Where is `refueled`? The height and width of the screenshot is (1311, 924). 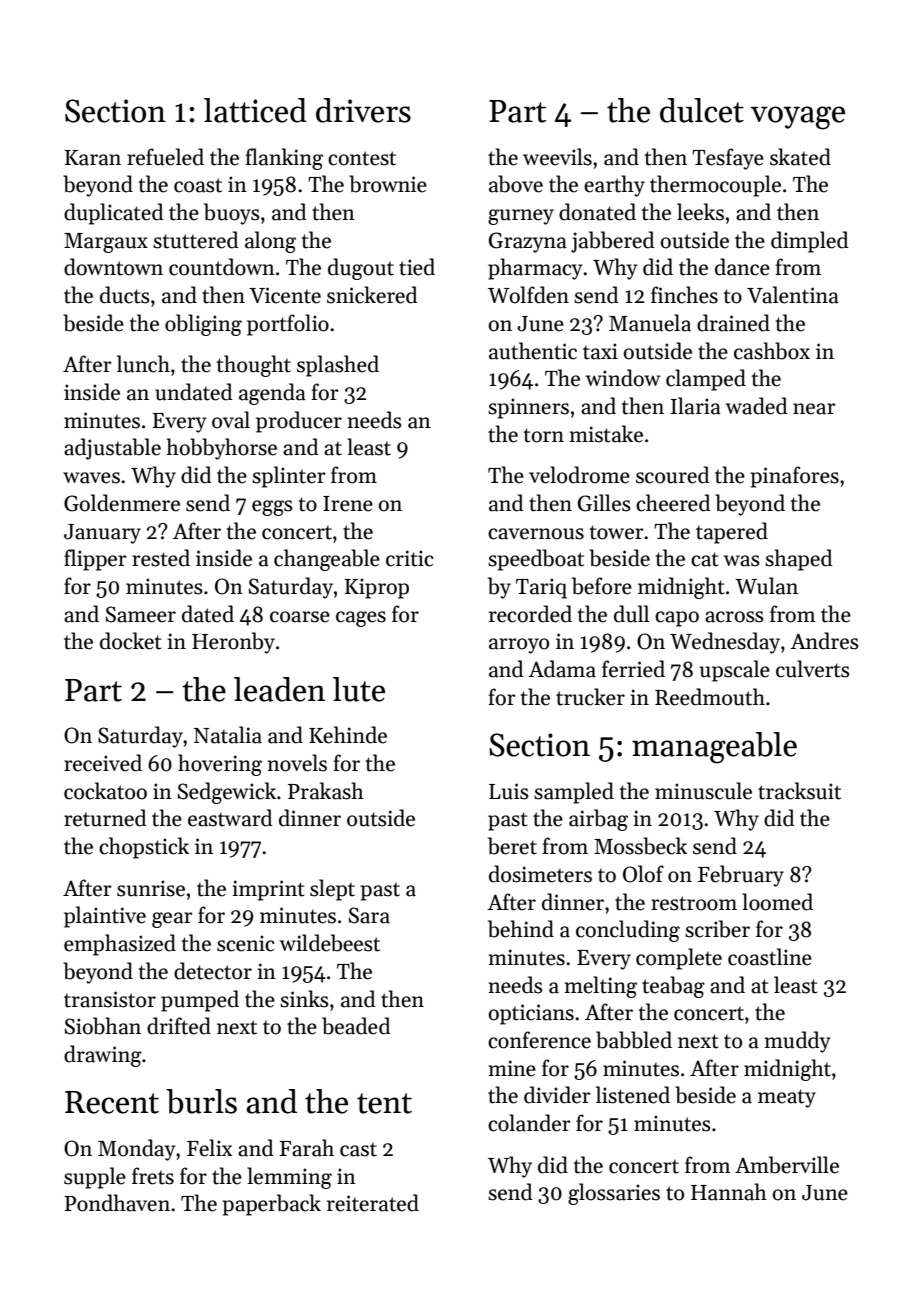 refueled is located at coordinates (165, 157).
